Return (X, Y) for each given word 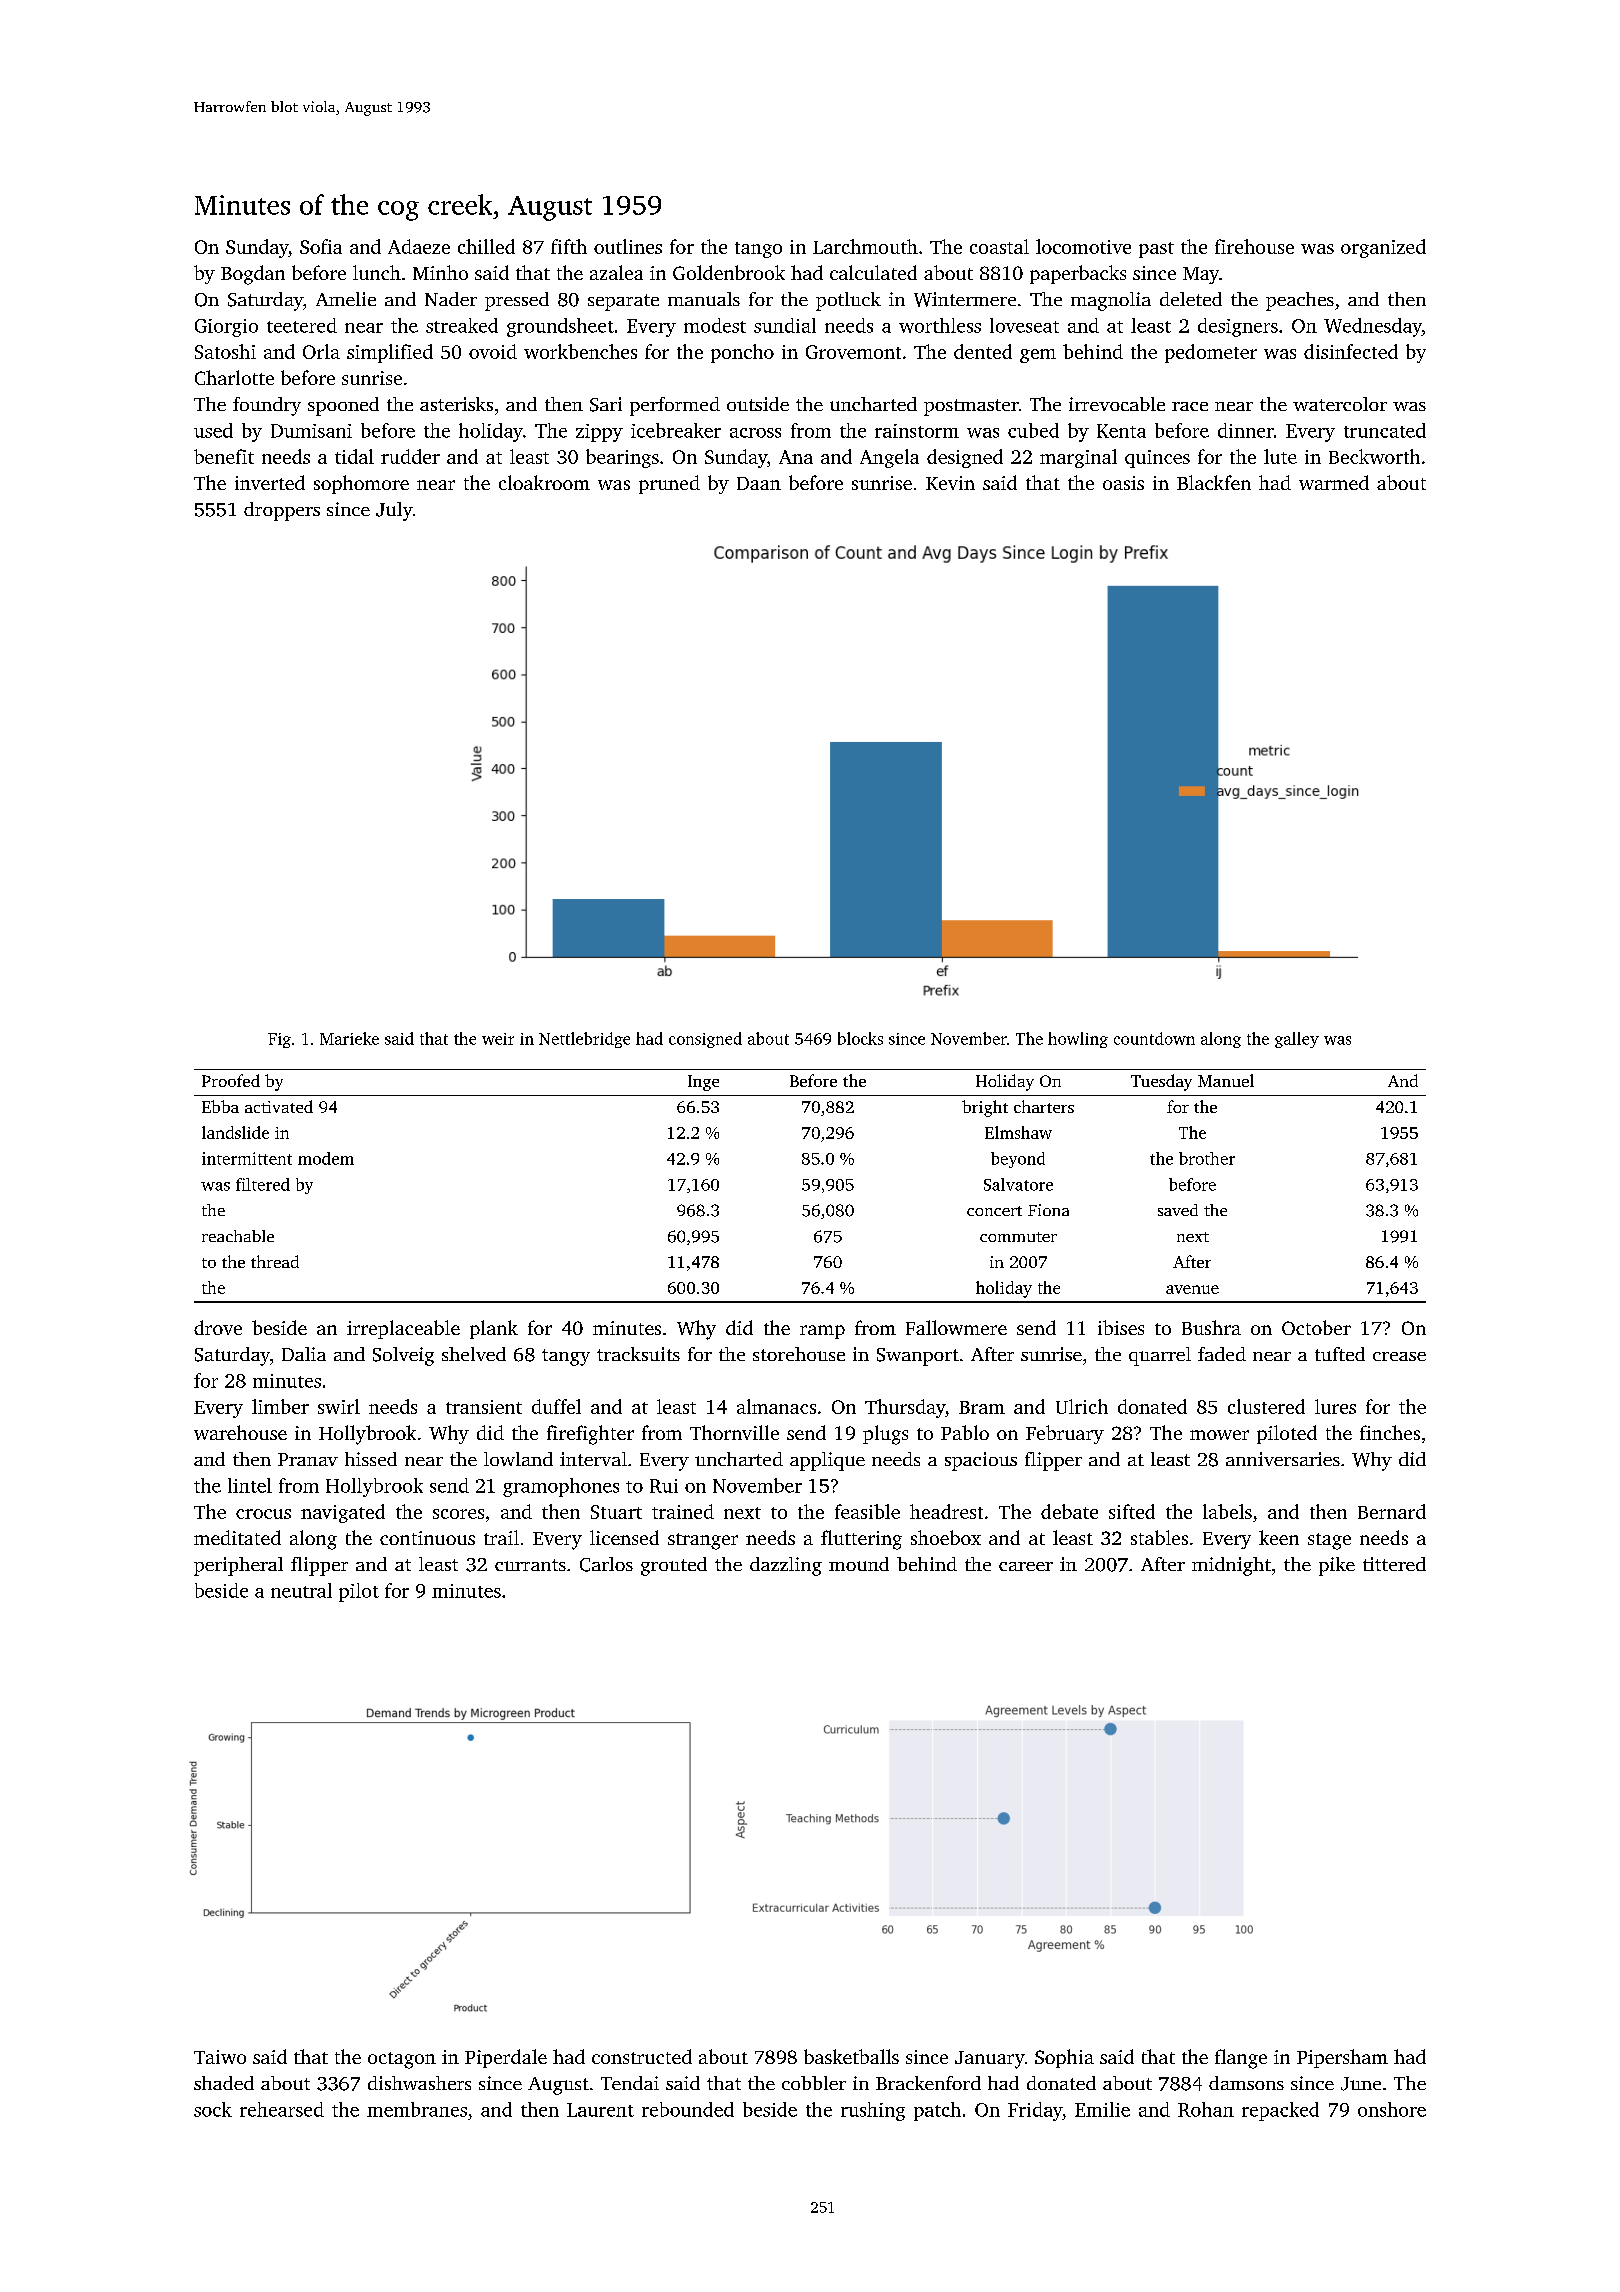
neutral (301, 1590)
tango (758, 250)
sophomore (361, 484)
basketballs (851, 2056)
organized (1383, 248)
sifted (1132, 1511)
